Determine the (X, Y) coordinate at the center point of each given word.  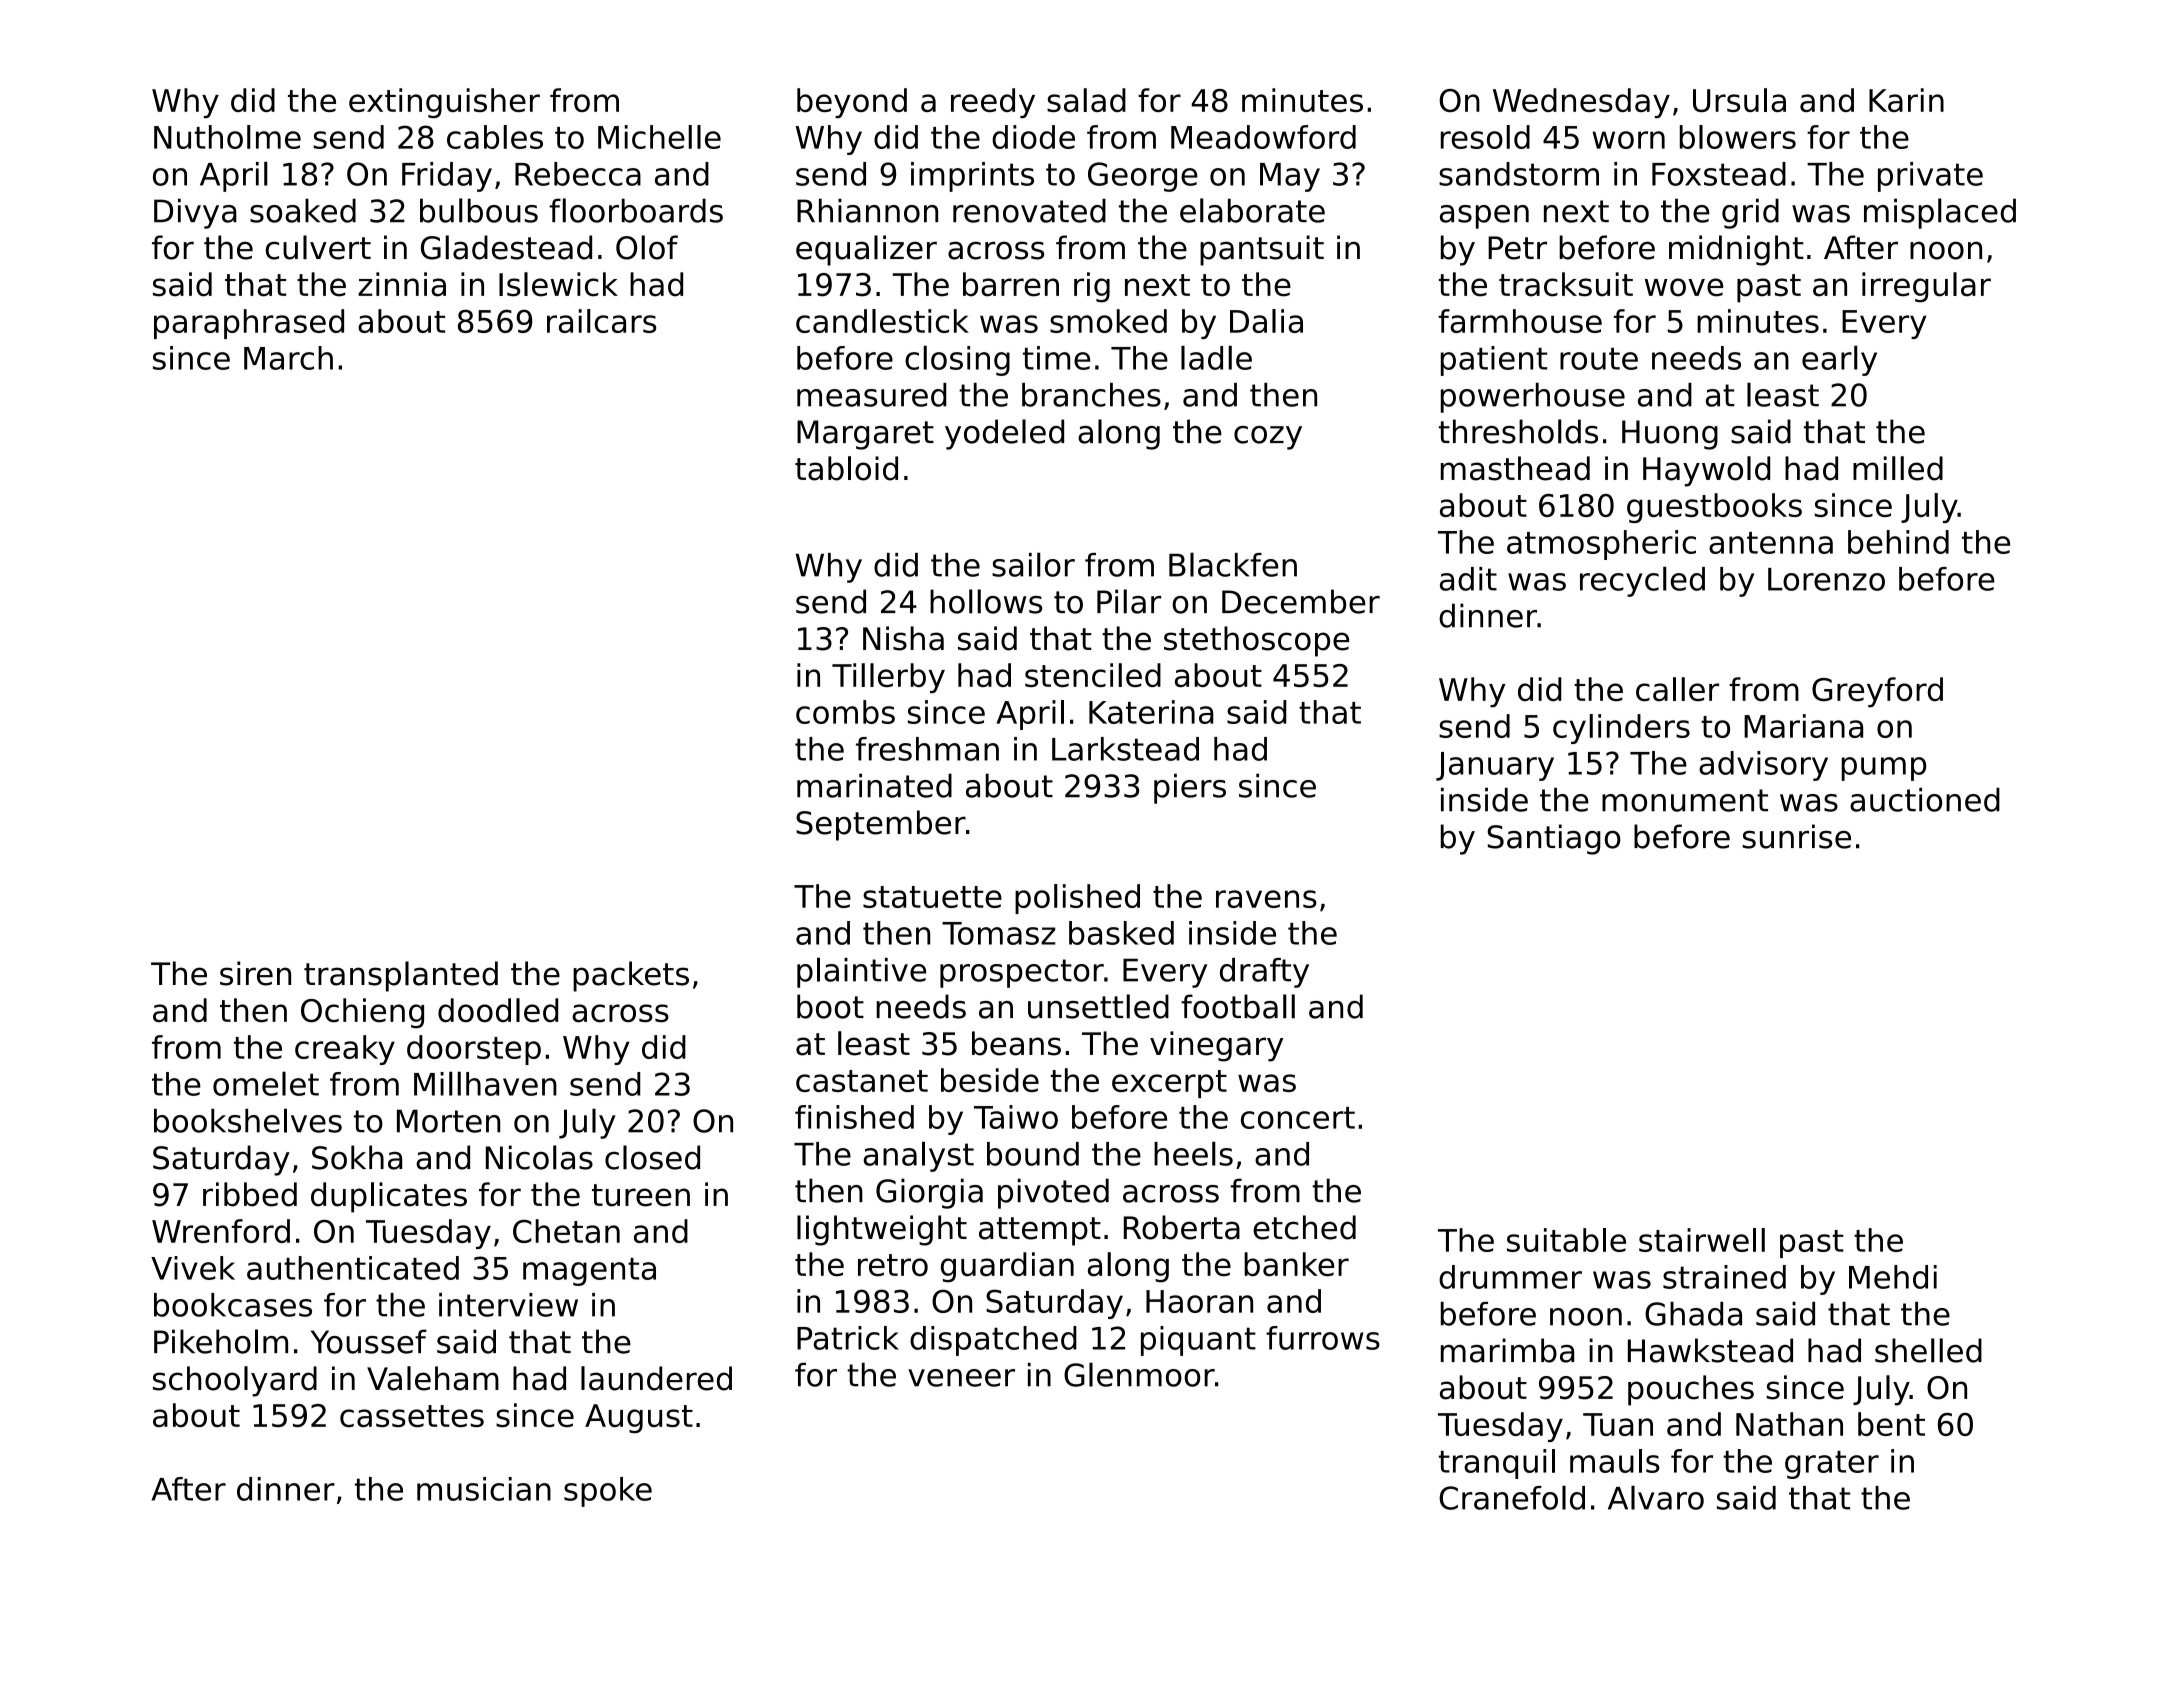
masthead (1515, 468)
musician (484, 1489)
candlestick (882, 321)
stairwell (1702, 1240)
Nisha (903, 638)
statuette (932, 897)
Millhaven (485, 1083)
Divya (195, 213)
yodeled (1004, 434)
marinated (874, 785)
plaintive (861, 972)
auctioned (1925, 800)
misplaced (1940, 213)
